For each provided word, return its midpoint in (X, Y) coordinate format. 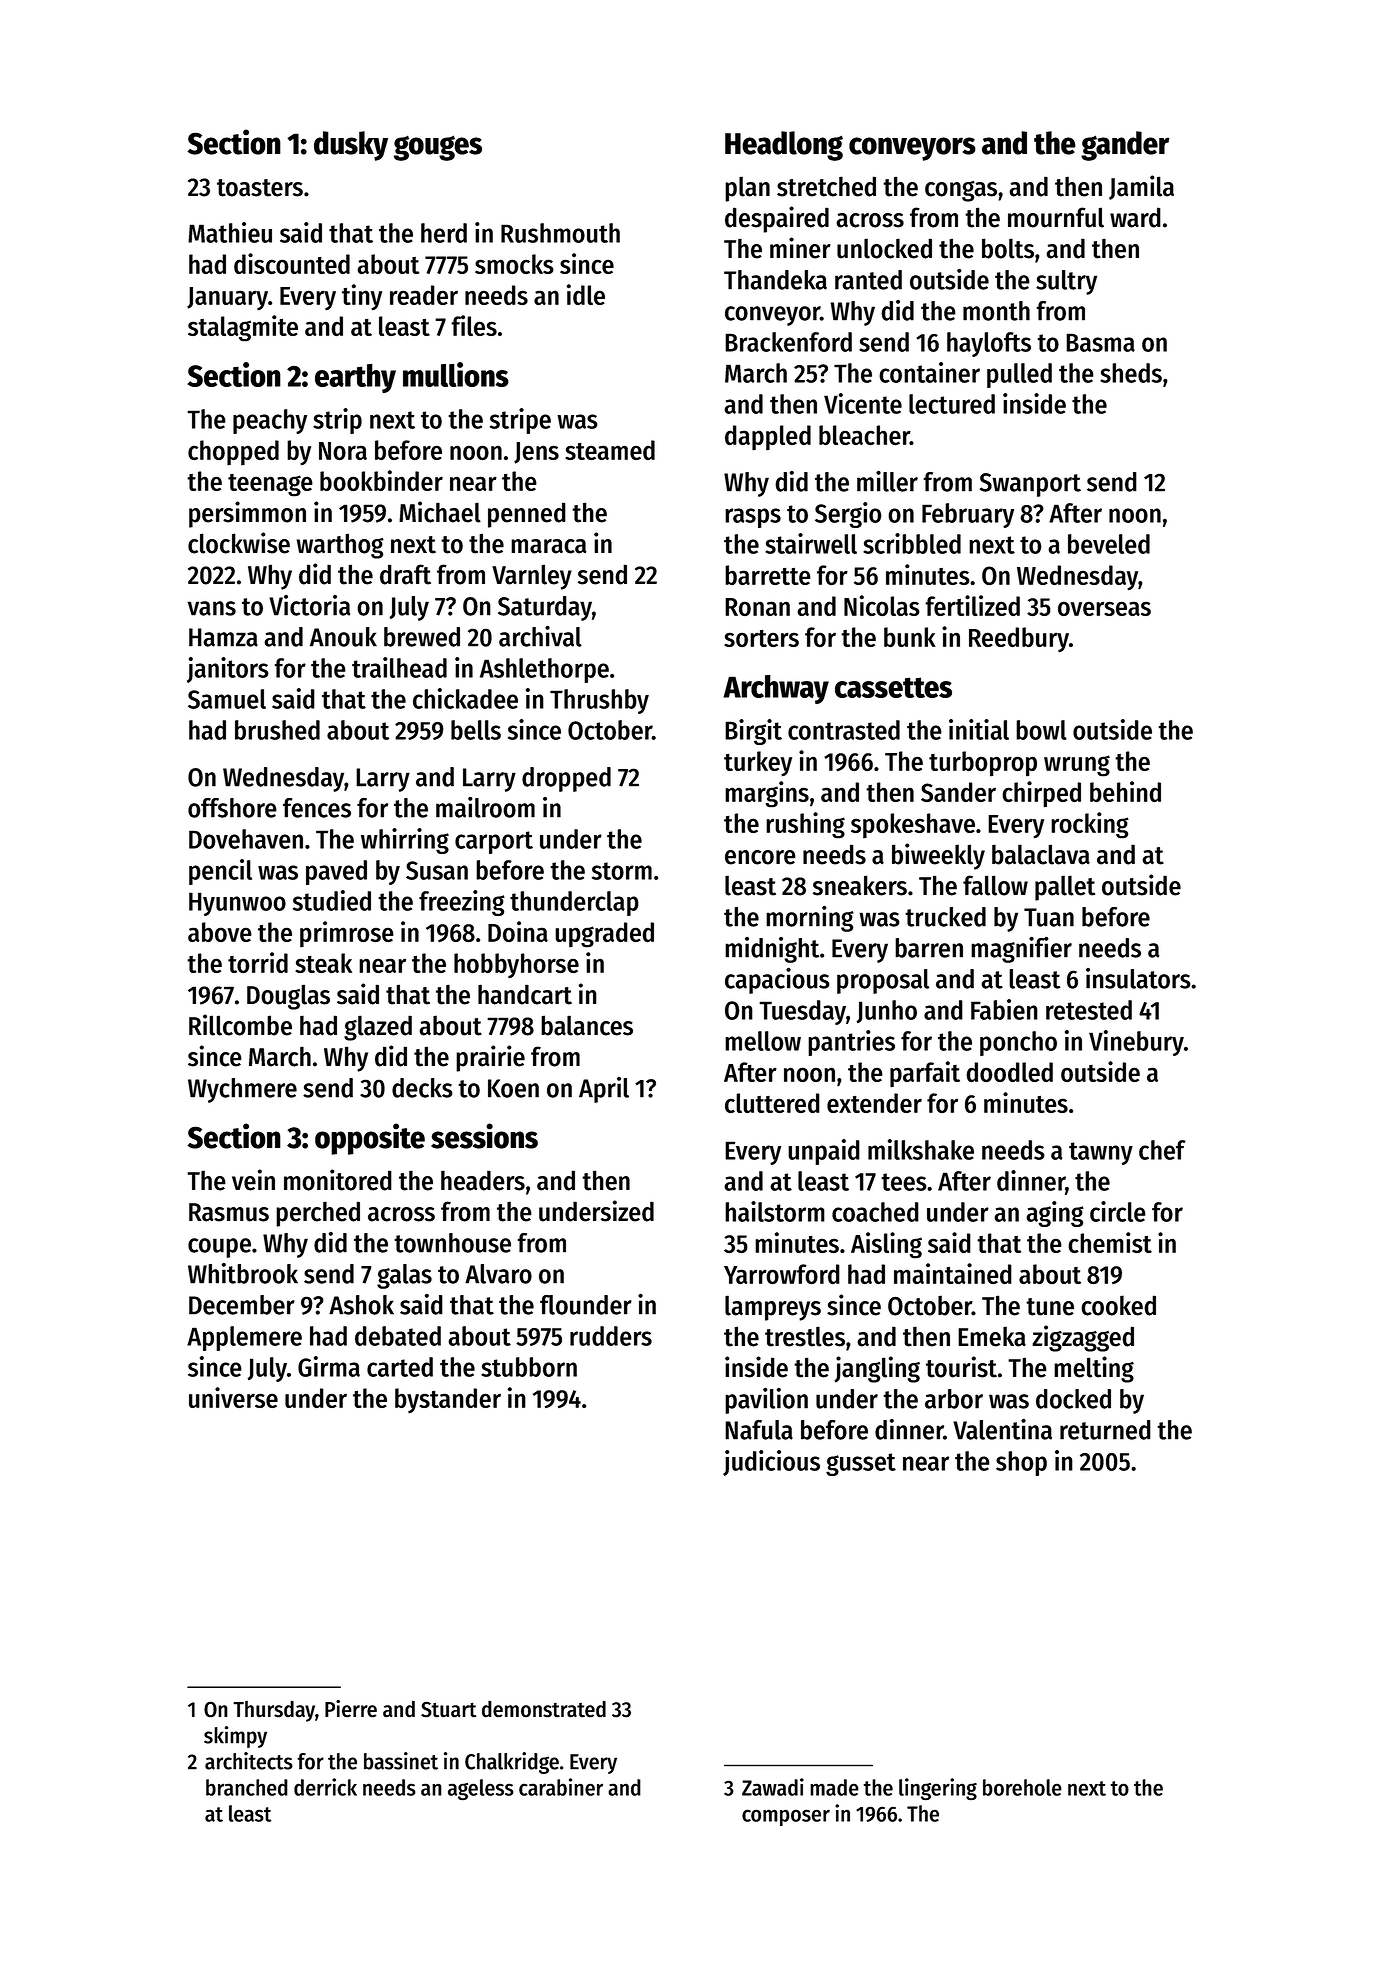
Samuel (227, 699)
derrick (325, 1787)
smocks (514, 264)
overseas (1104, 608)
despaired (777, 219)
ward (1135, 217)
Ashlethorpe (544, 670)
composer (786, 1817)
